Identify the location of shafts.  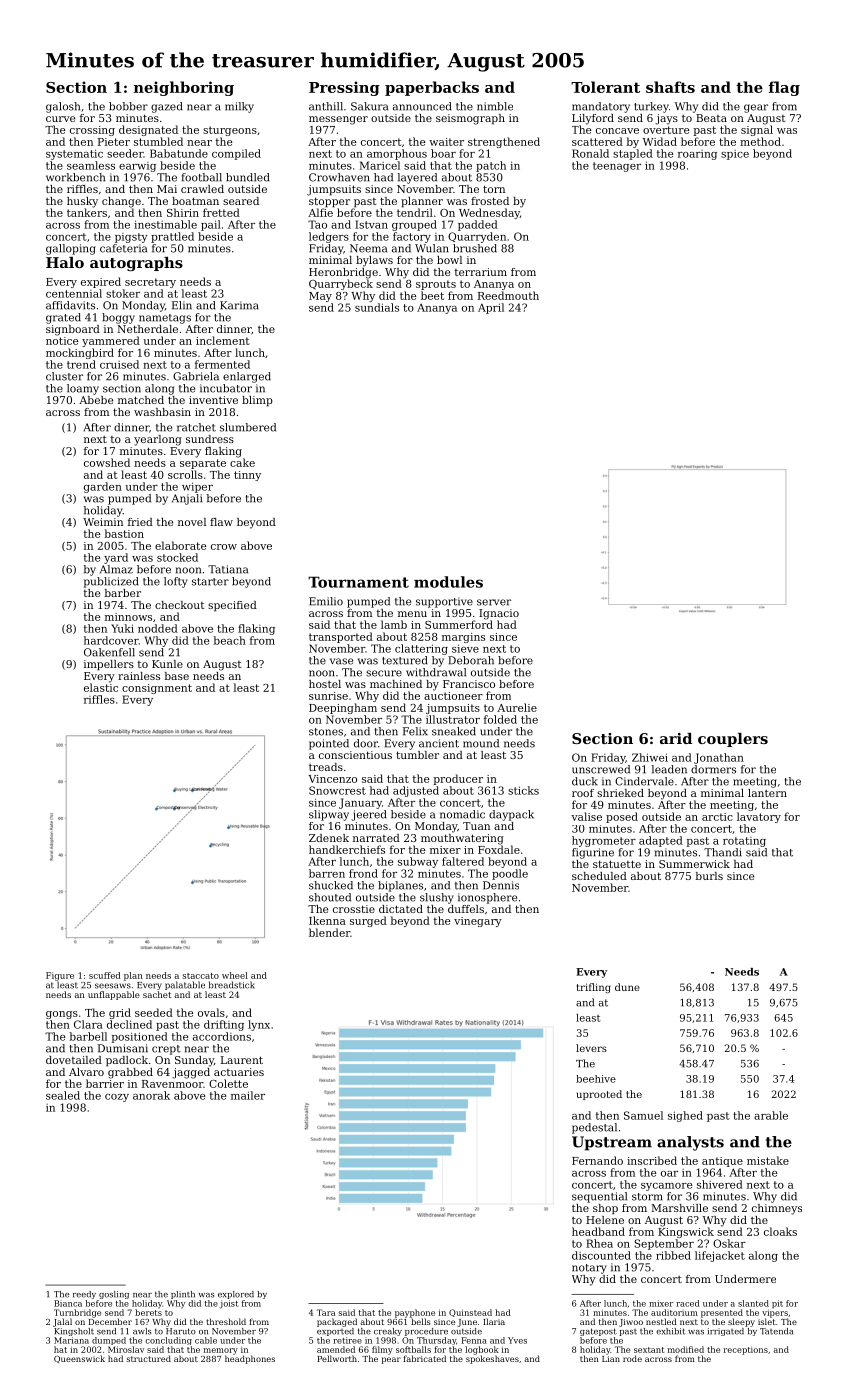
(670, 87).
